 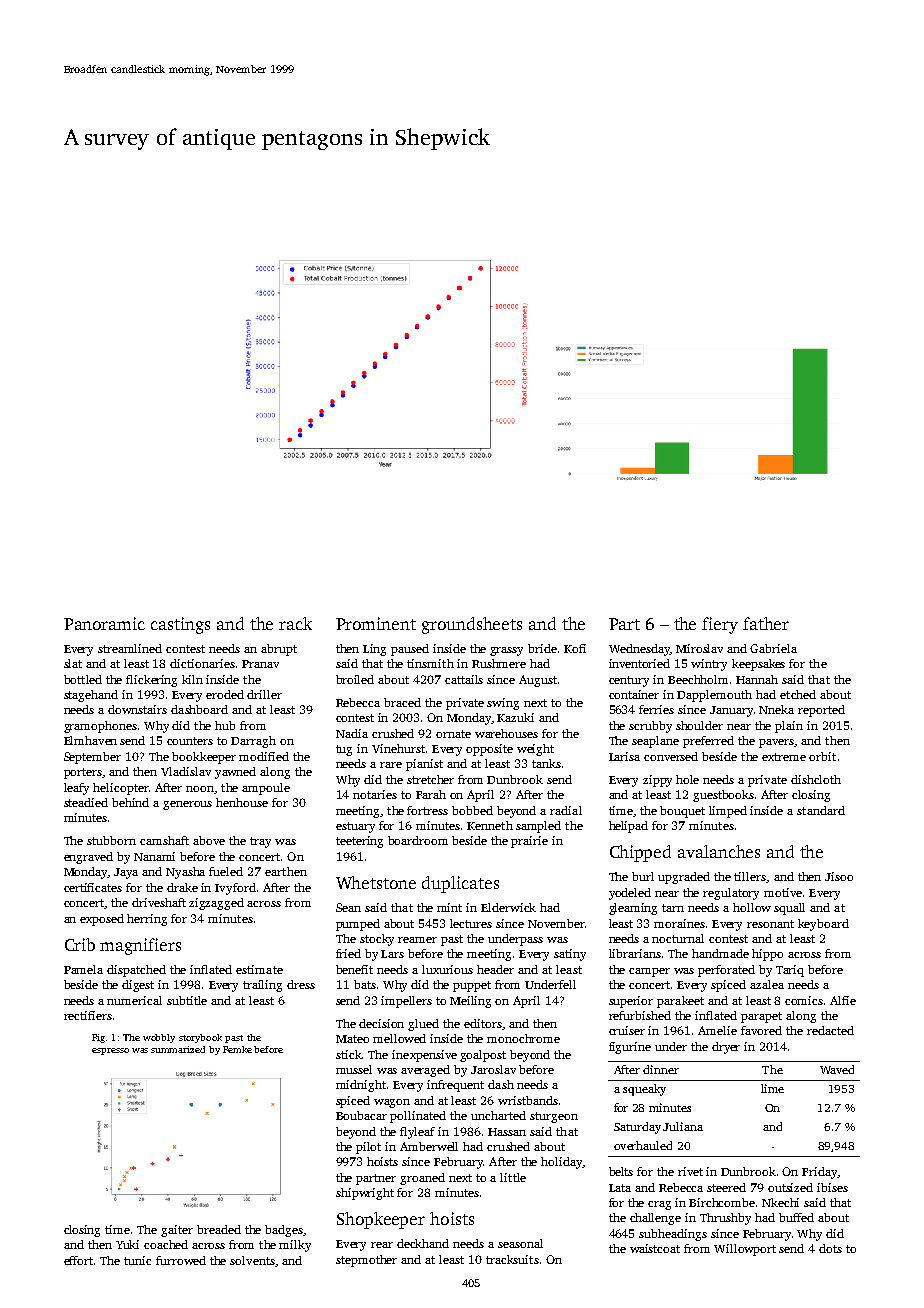 What do you see at coordinates (575, 648) in the document?
I see `Kofi` at bounding box center [575, 648].
